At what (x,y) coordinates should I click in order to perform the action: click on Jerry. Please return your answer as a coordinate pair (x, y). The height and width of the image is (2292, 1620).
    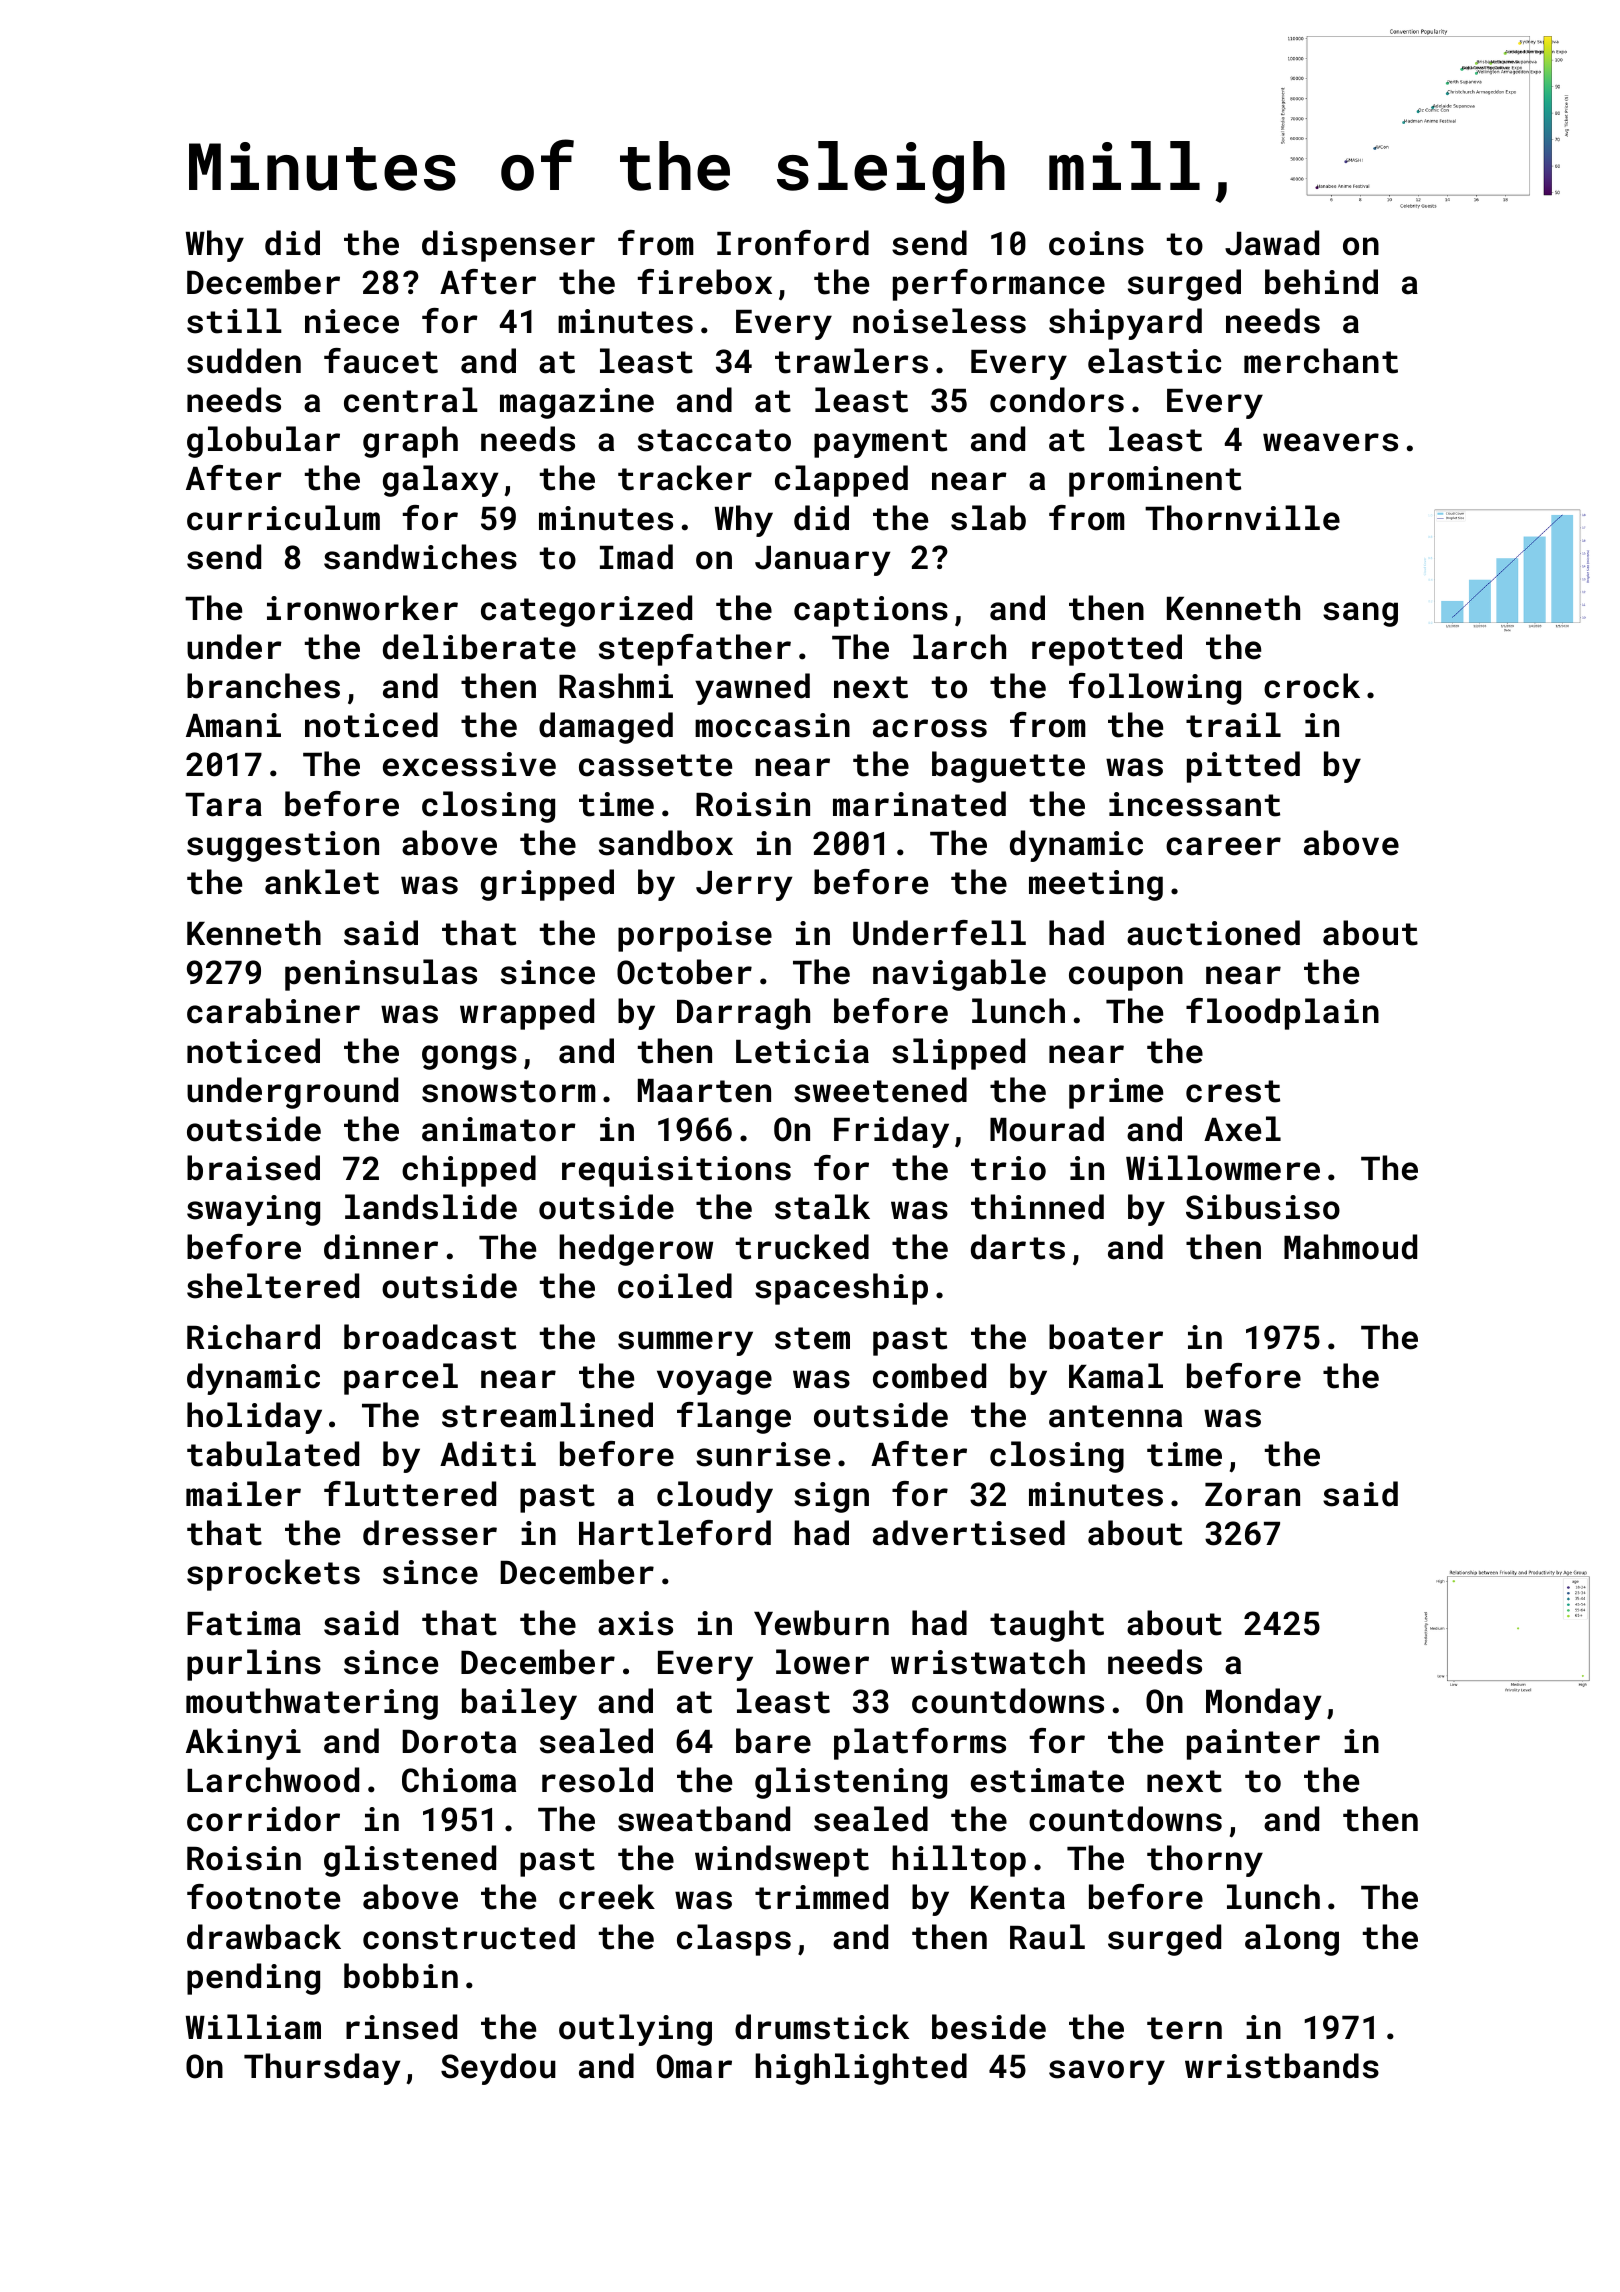
    Looking at the image, I should click on (744, 886).
